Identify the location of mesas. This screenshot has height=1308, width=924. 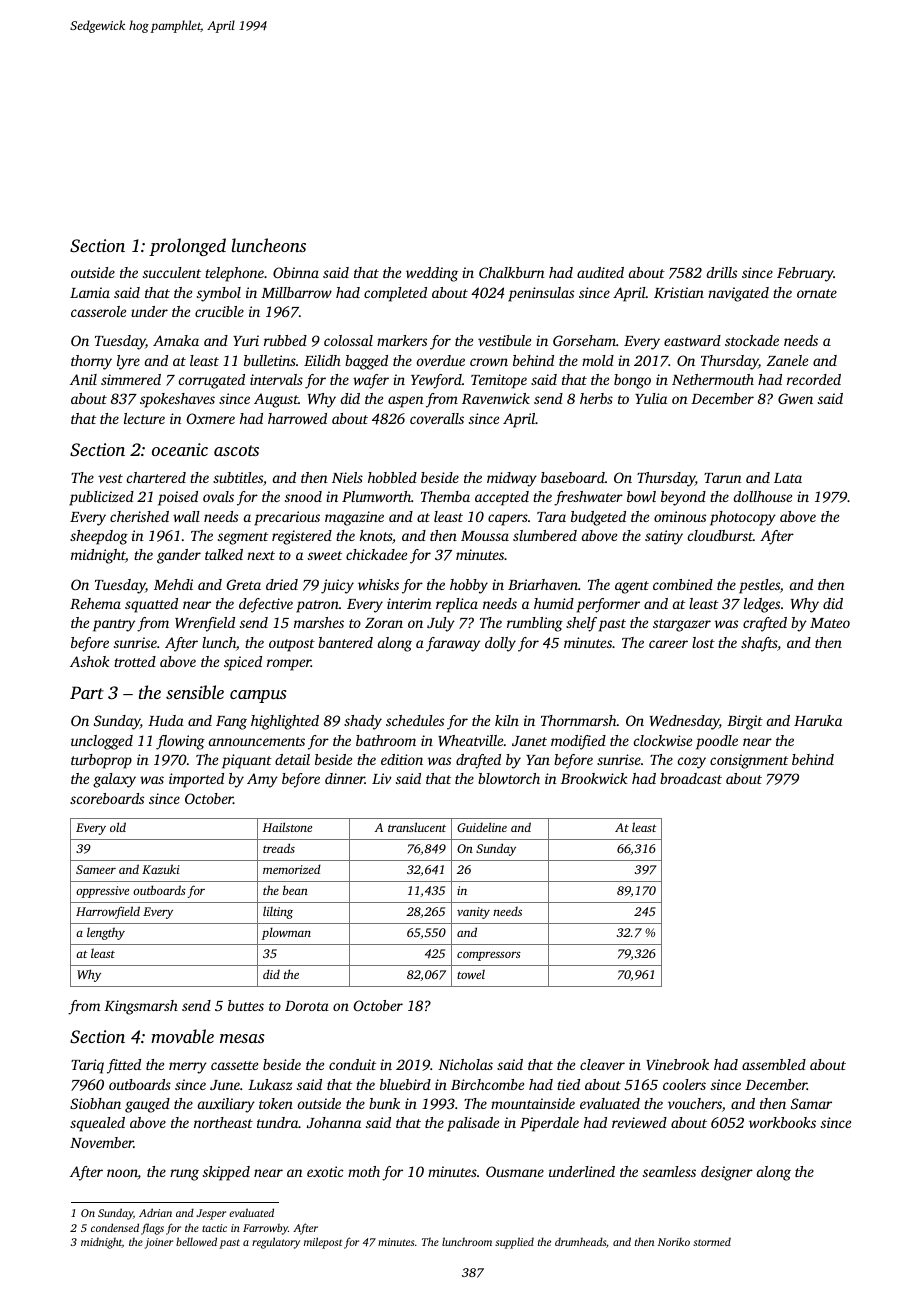
(242, 1038).
